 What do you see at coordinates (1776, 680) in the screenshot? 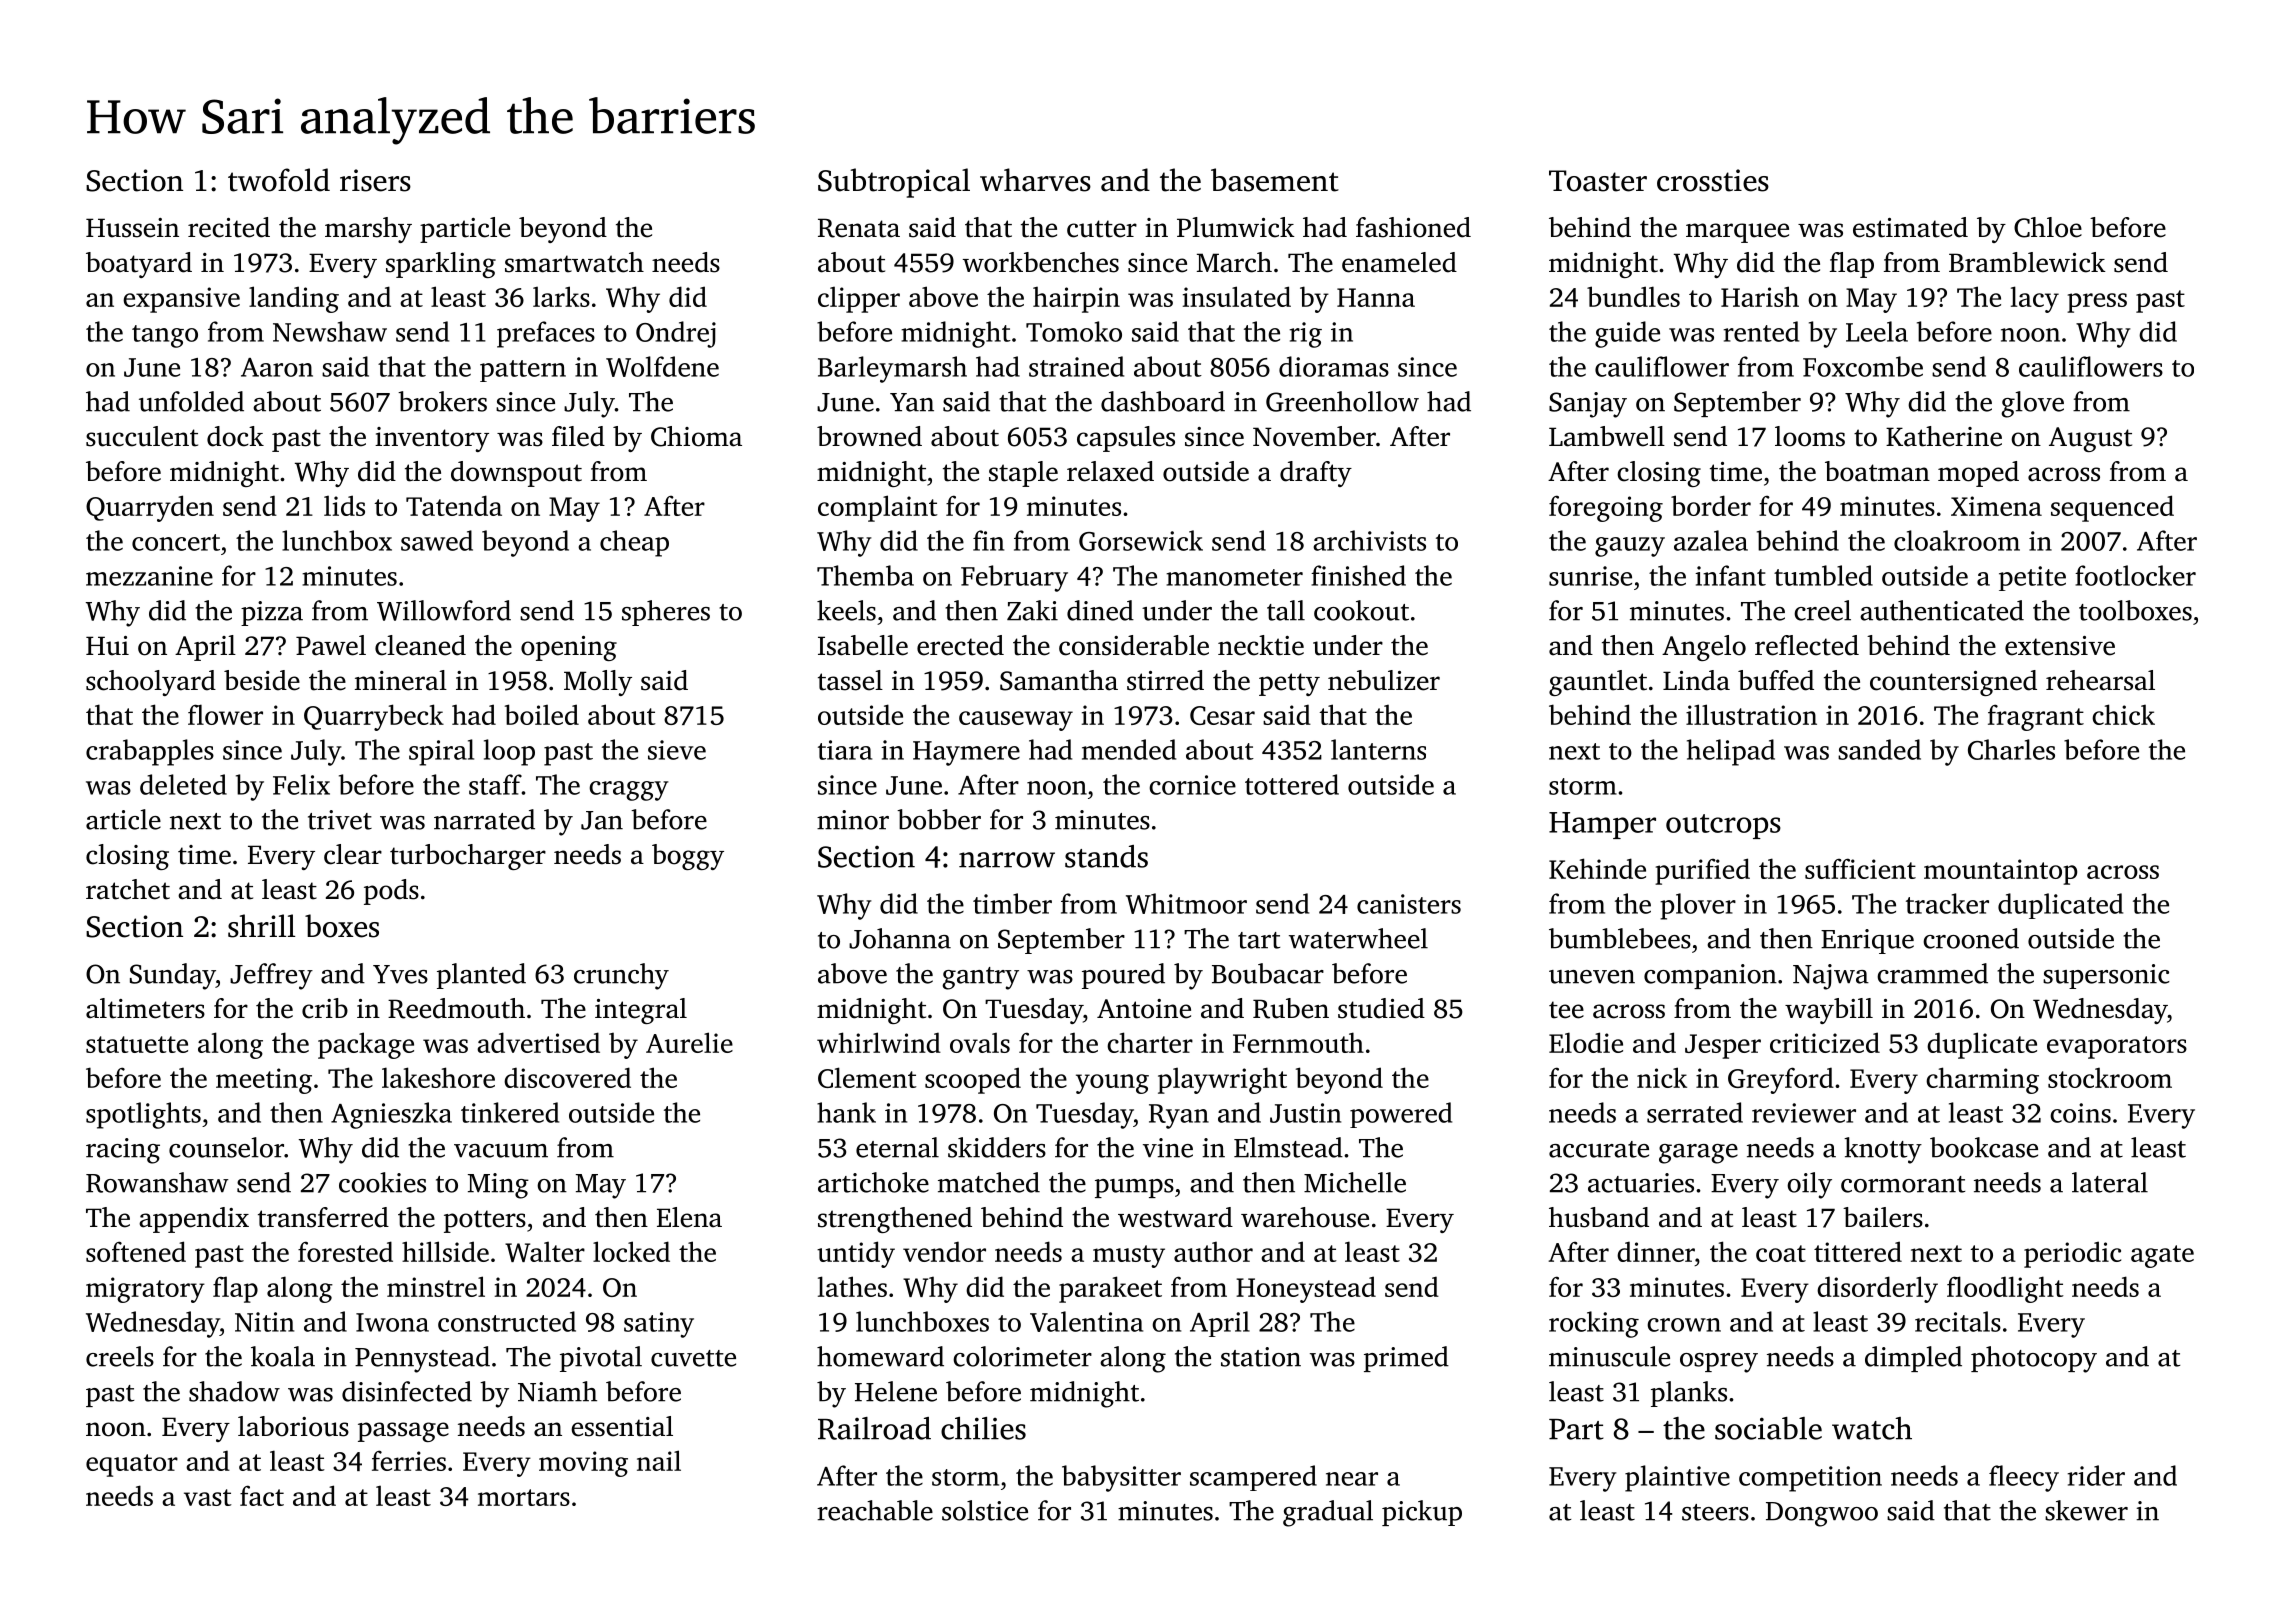
I see `buffed` at bounding box center [1776, 680].
